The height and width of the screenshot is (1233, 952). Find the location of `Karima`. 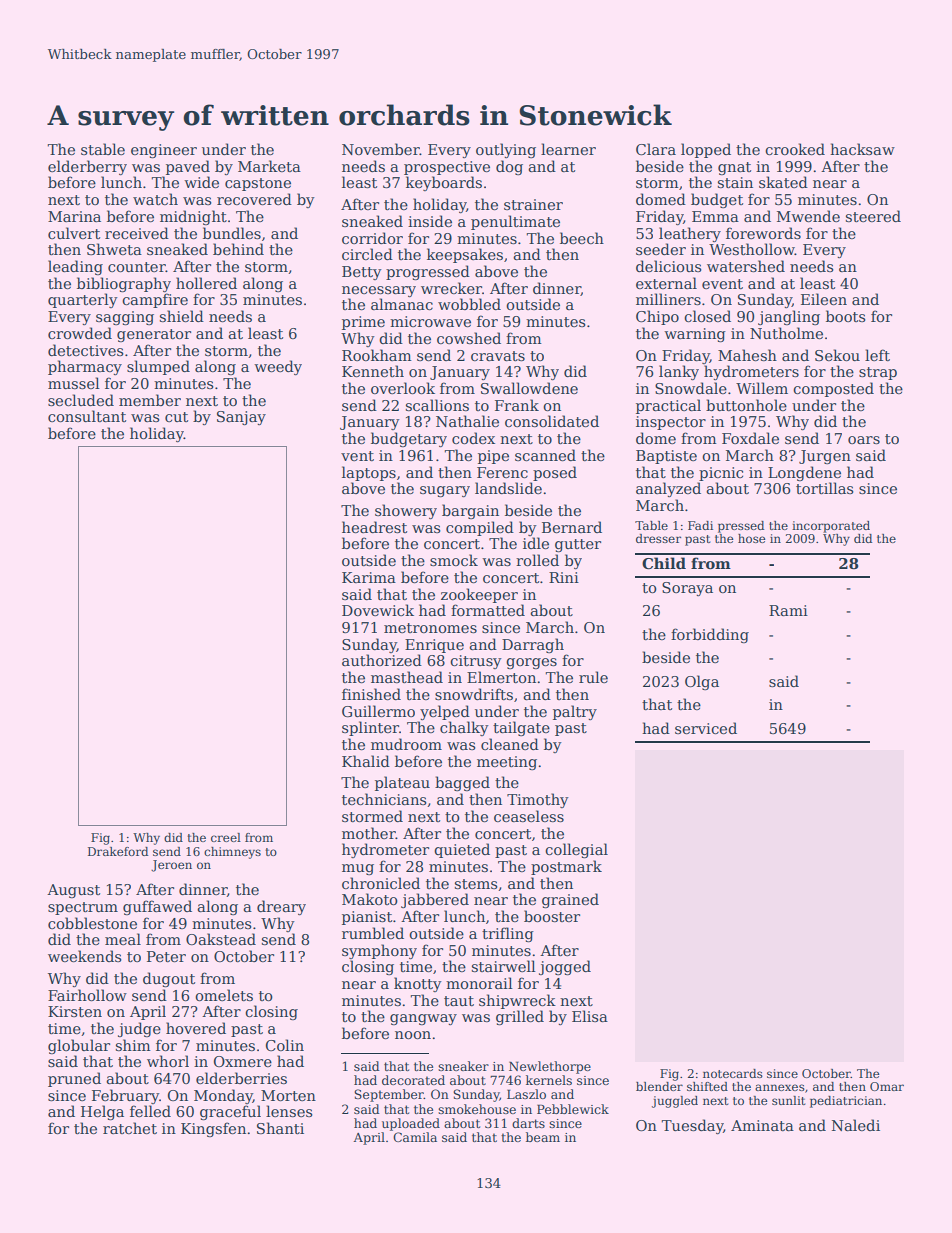

Karima is located at coordinates (369, 577).
